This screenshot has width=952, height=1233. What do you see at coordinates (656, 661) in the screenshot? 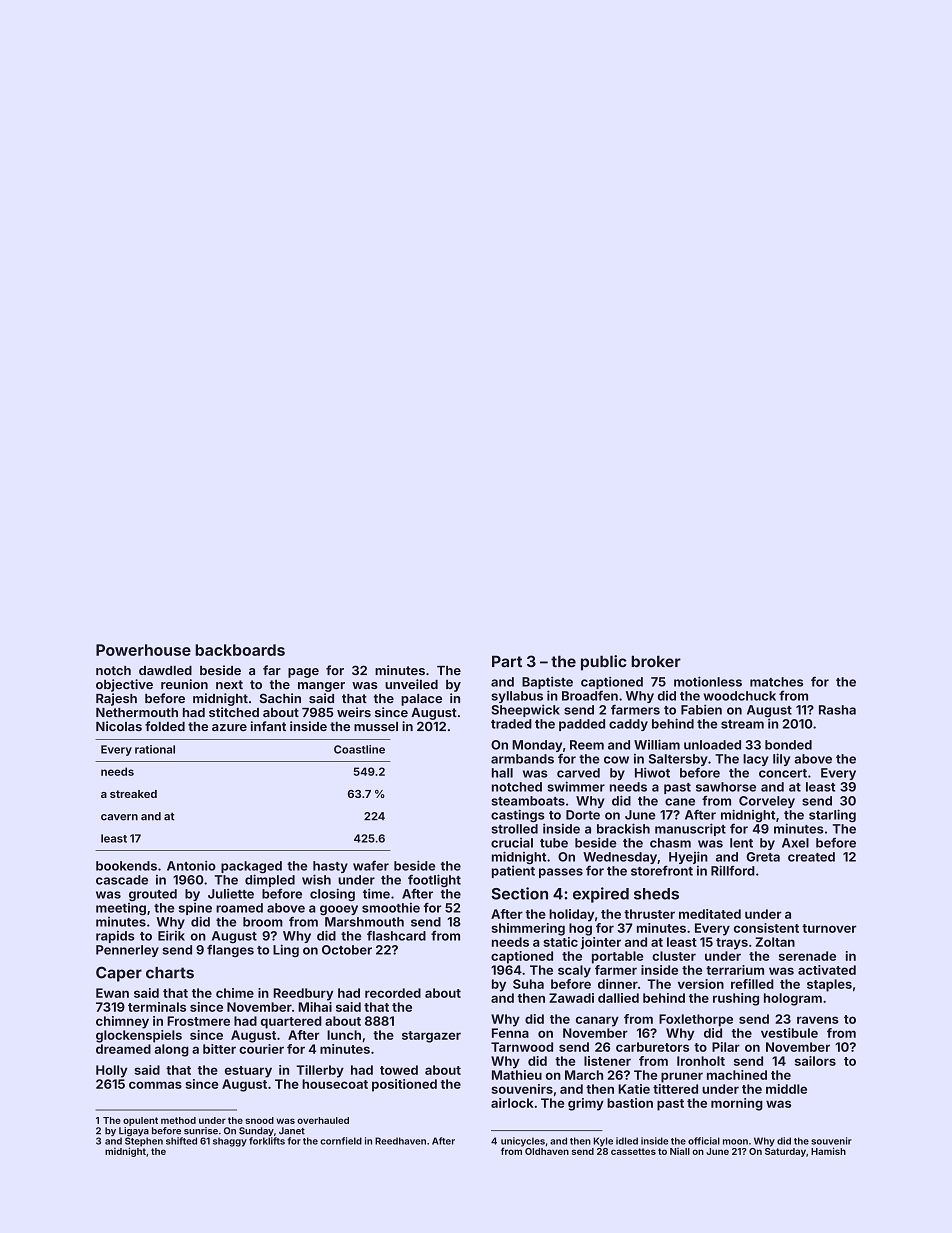
I see `broker` at bounding box center [656, 661].
